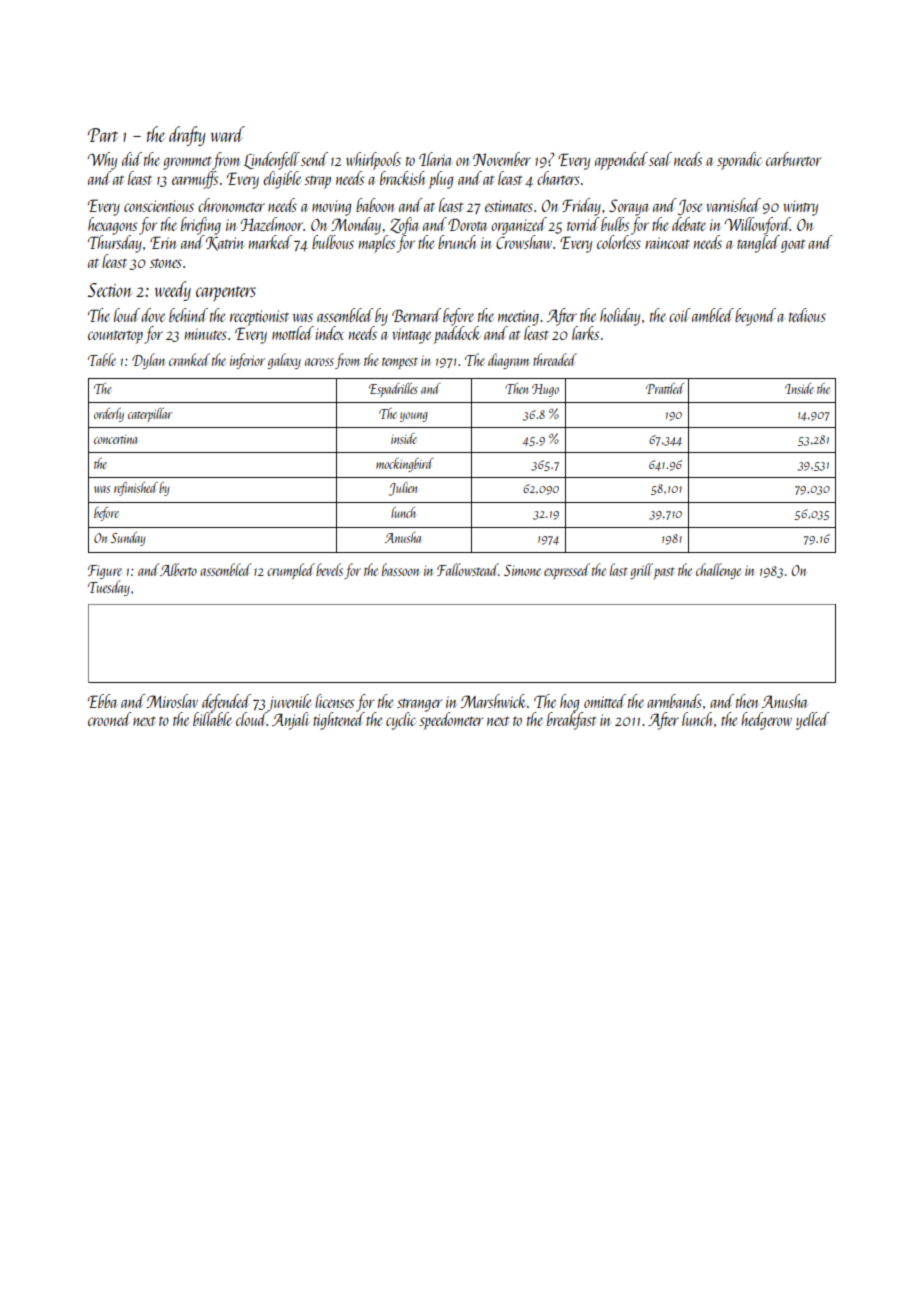  What do you see at coordinates (414, 417) in the screenshot?
I see `young` at bounding box center [414, 417].
